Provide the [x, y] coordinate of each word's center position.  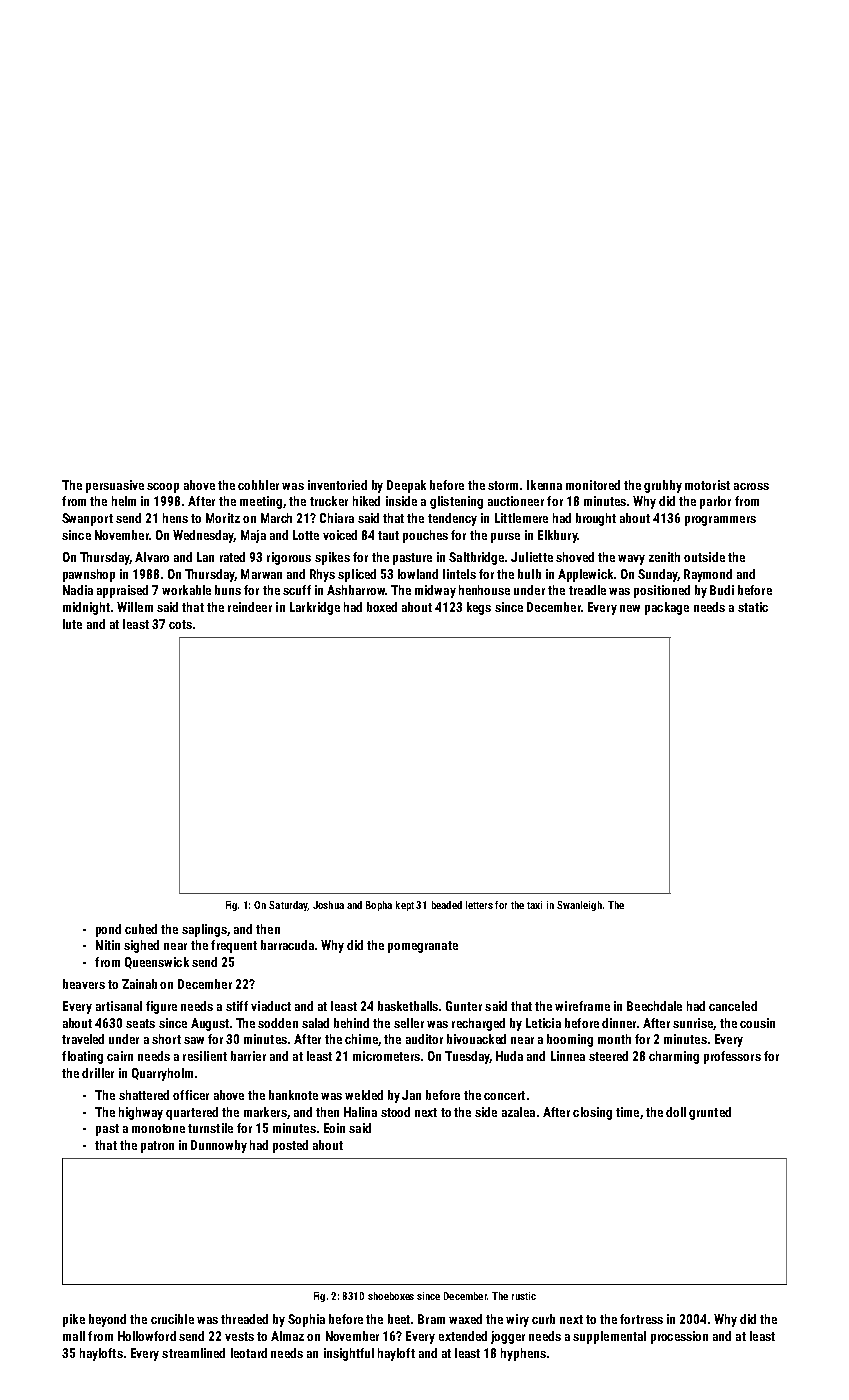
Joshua [328, 905]
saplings [204, 930]
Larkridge [315, 608]
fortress [641, 1319]
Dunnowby [219, 1146]
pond [108, 930]
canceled [733, 1006]
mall [74, 1336]
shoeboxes [391, 1296]
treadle [587, 590]
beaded [447, 905]
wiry [517, 1320]
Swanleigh [579, 906]
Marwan [261, 574]
